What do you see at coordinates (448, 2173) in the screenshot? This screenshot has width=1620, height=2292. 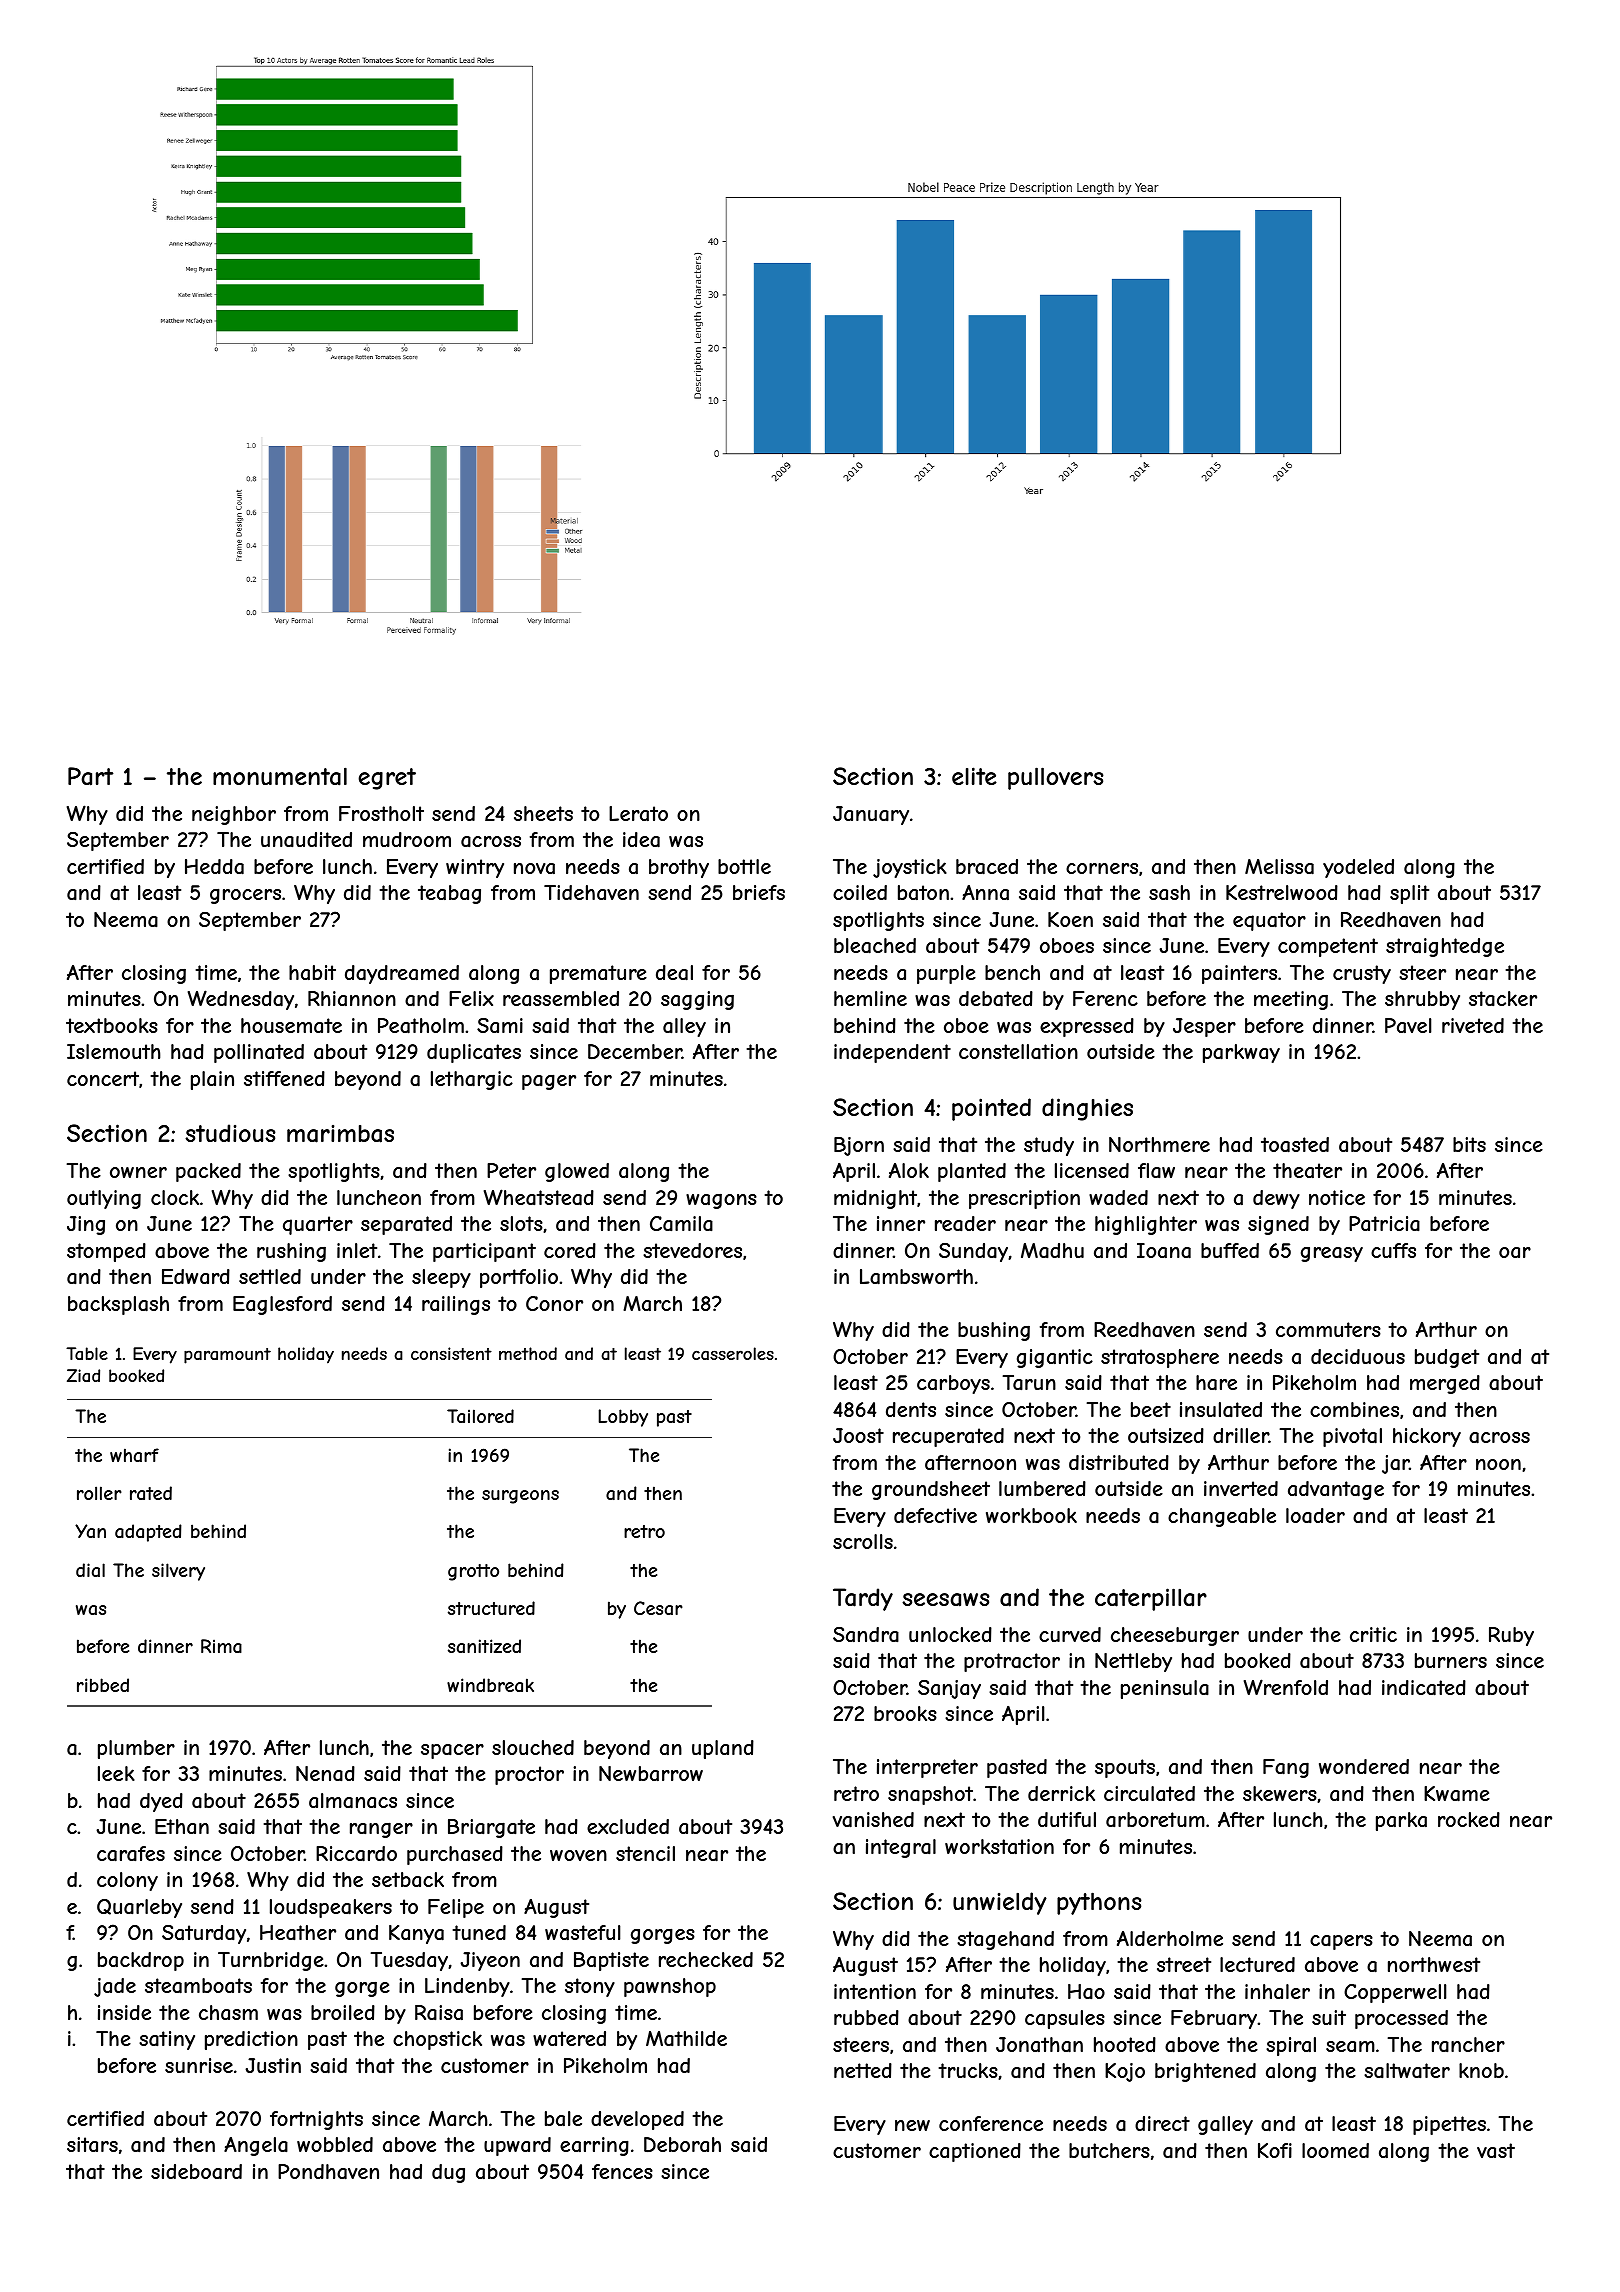 I see `dug` at bounding box center [448, 2173].
